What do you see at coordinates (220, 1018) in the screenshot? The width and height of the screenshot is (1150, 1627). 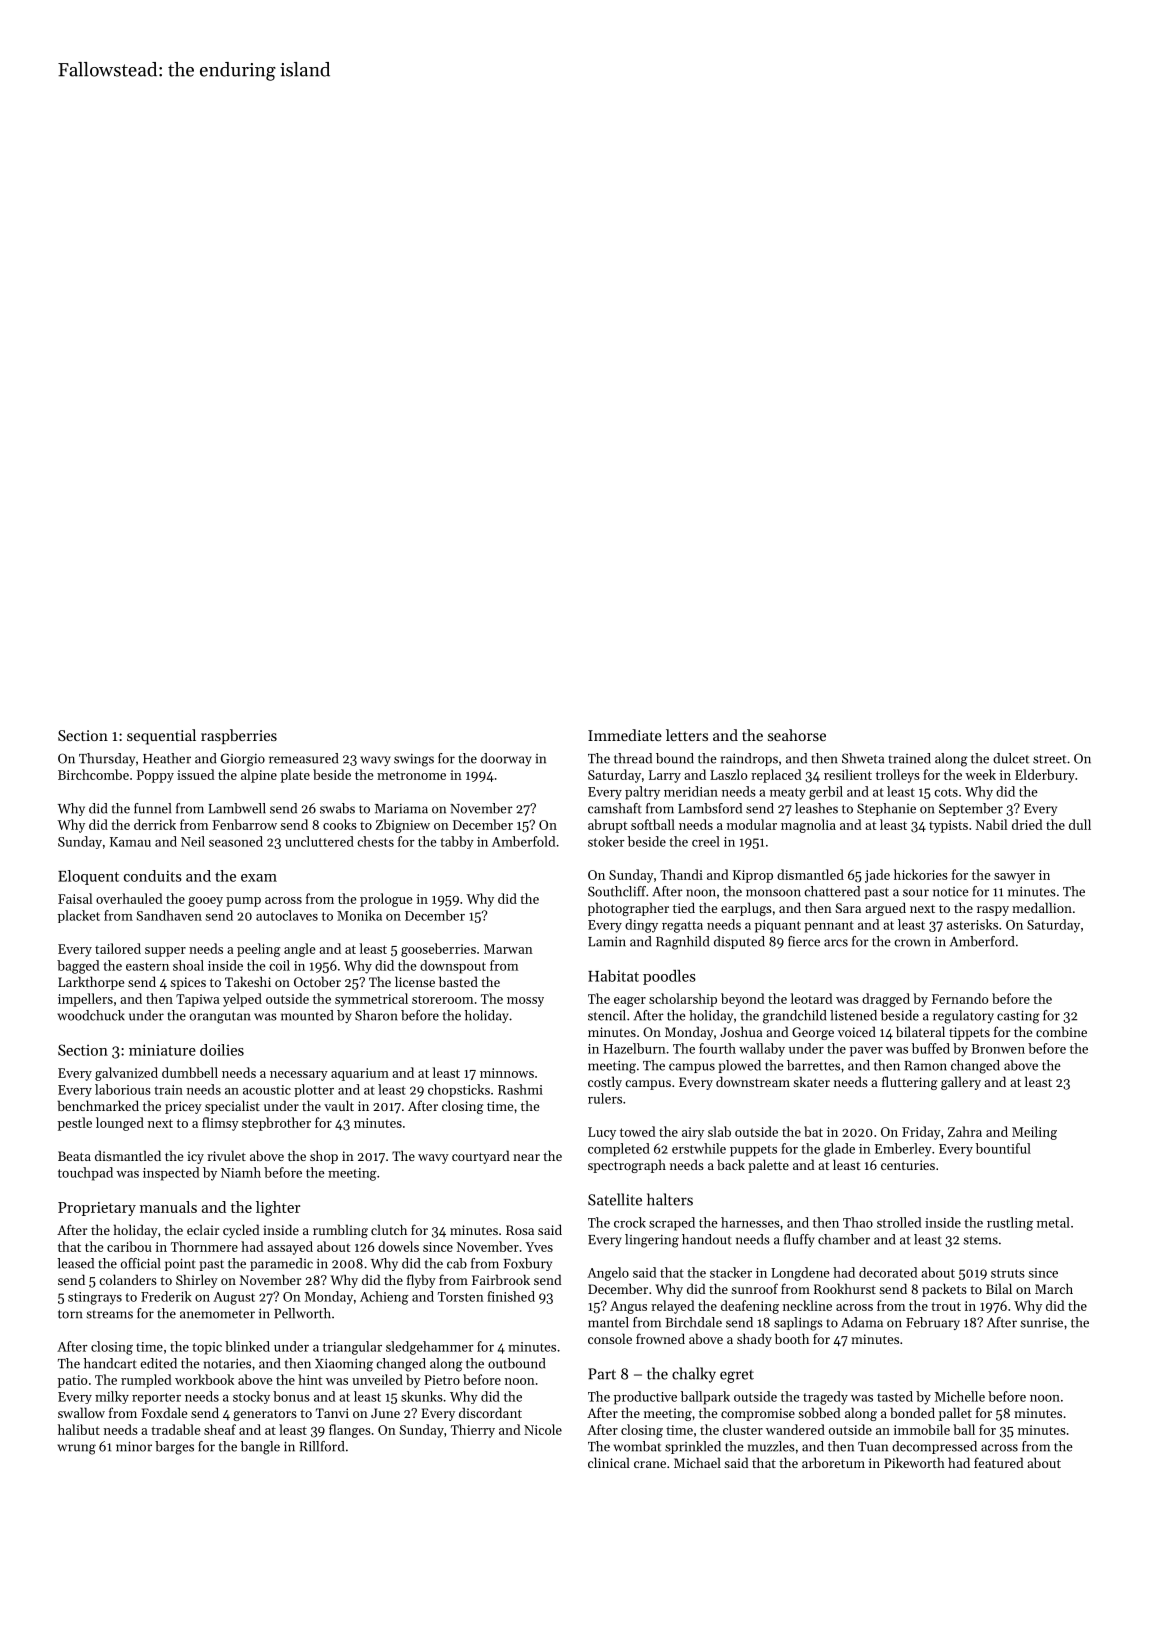 I see `orangutan` at bounding box center [220, 1018].
